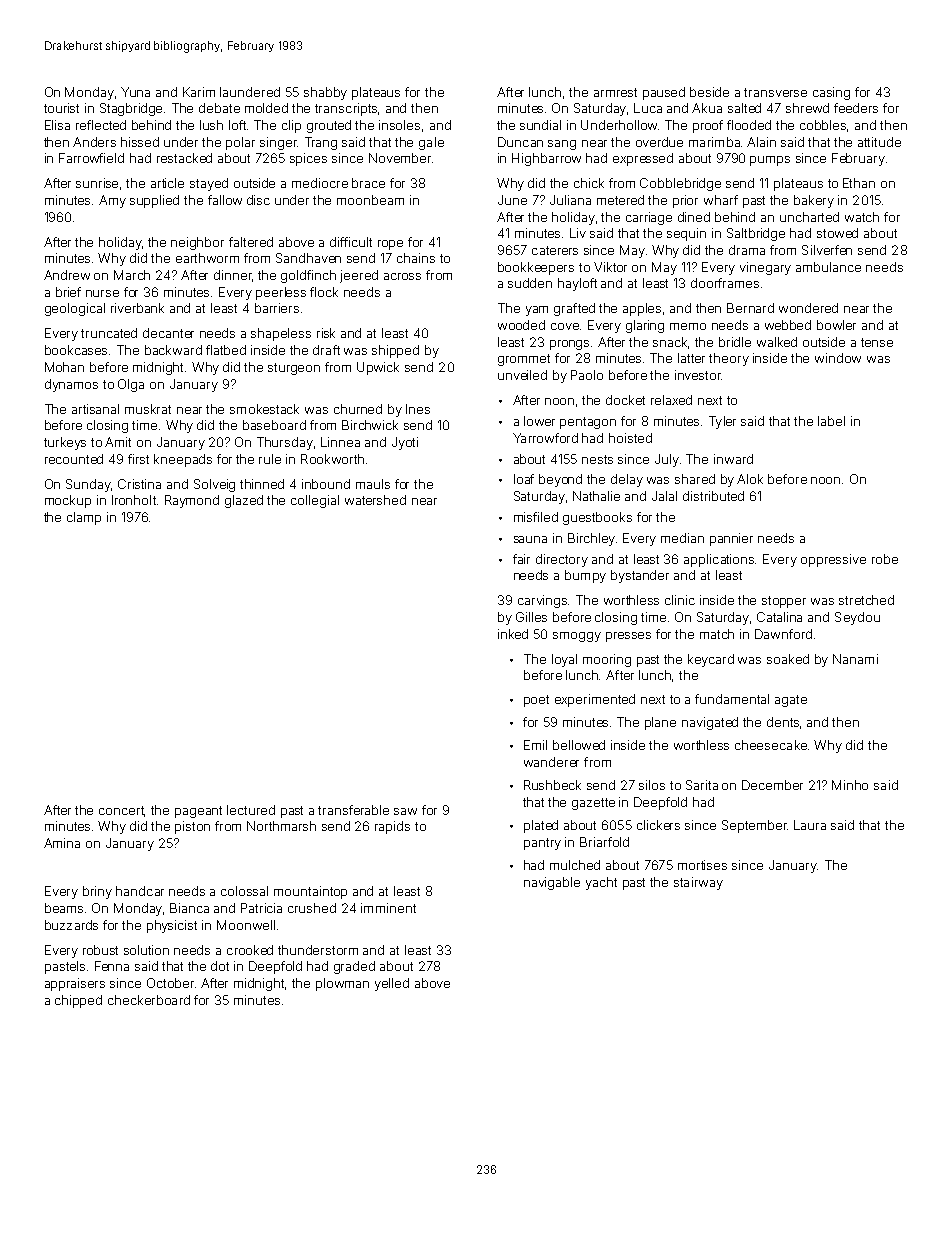 The image size is (952, 1233). I want to click on ambulance, so click(828, 267).
